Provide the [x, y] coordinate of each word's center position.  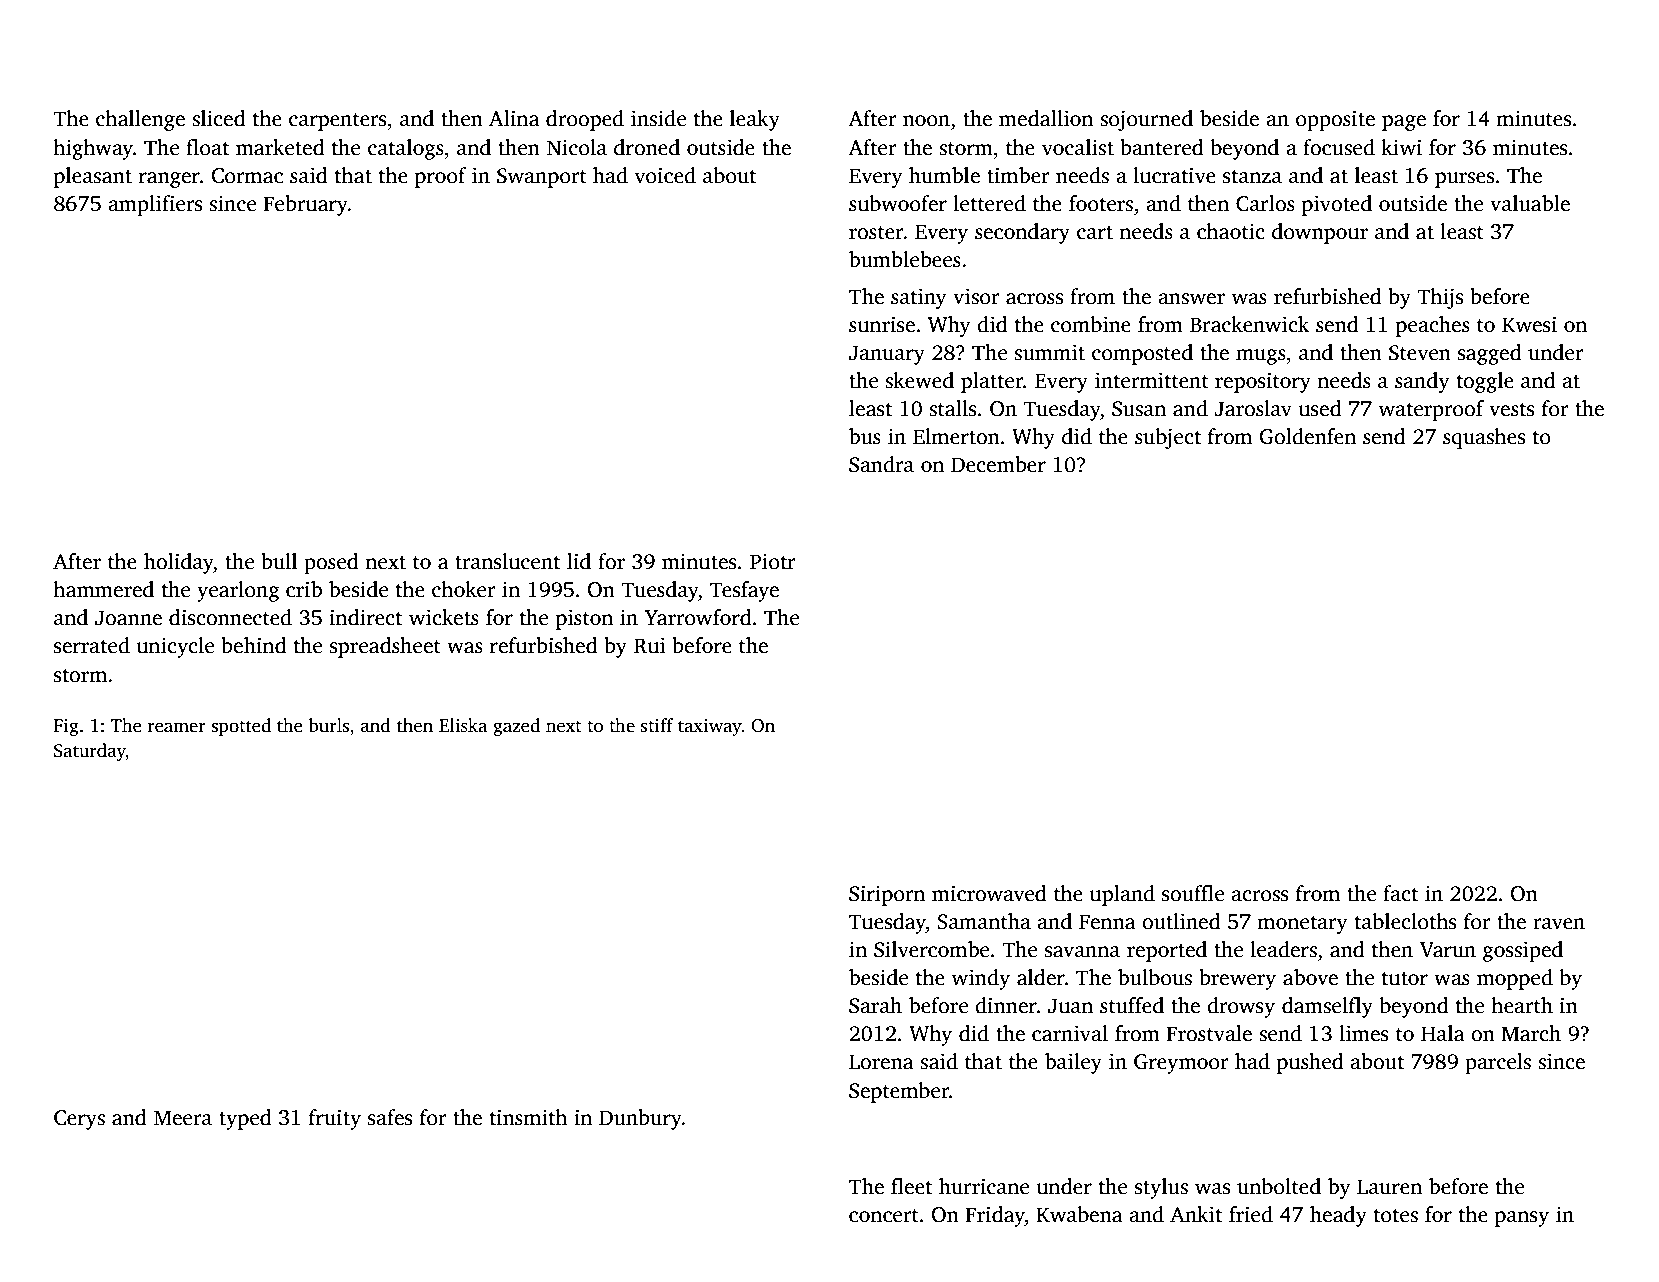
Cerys [79, 1120]
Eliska [463, 725]
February [305, 205]
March [1531, 1033]
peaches [1433, 326]
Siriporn [887, 895]
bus [865, 436]
